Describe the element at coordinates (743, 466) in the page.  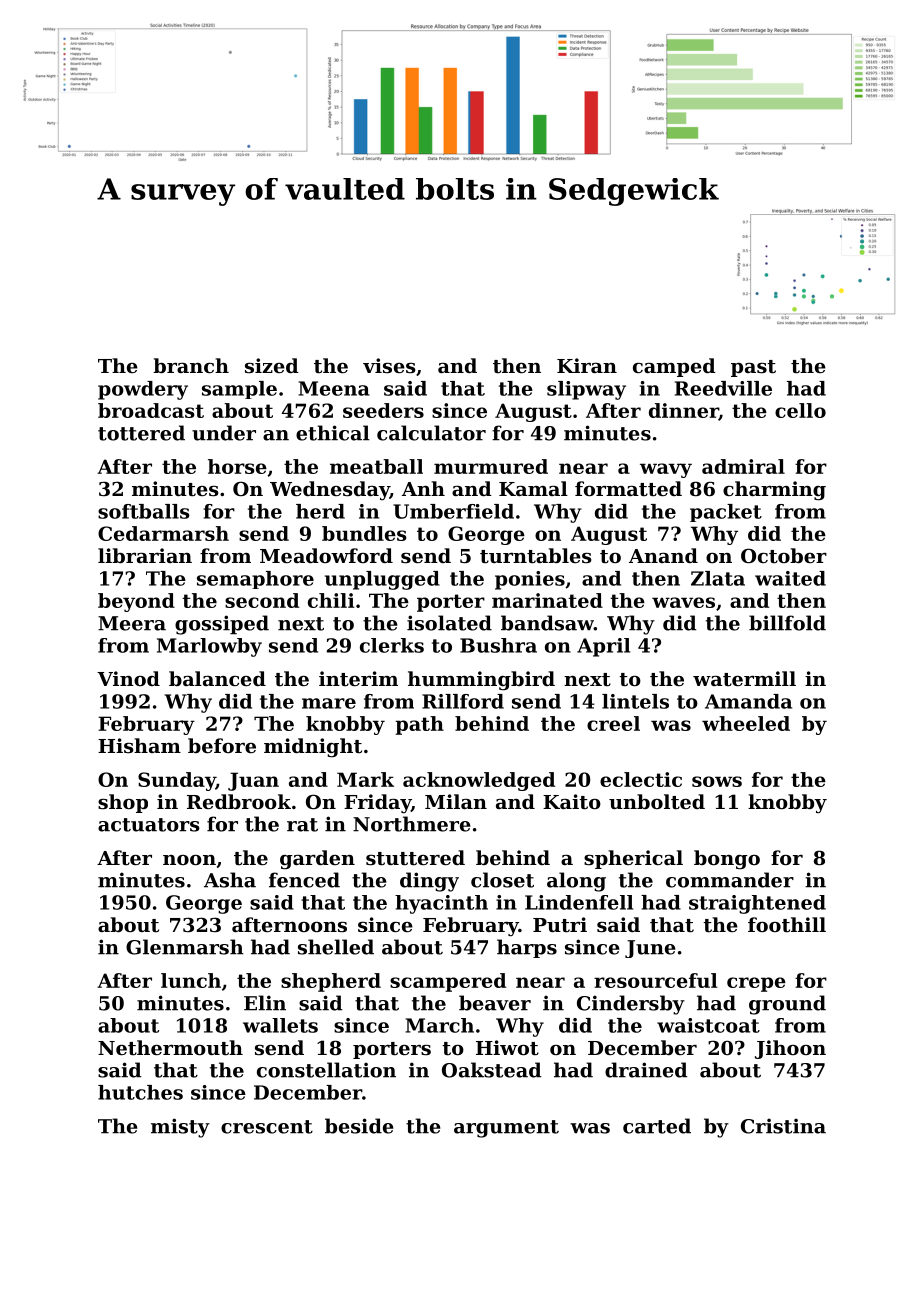
I see `admiral` at that location.
